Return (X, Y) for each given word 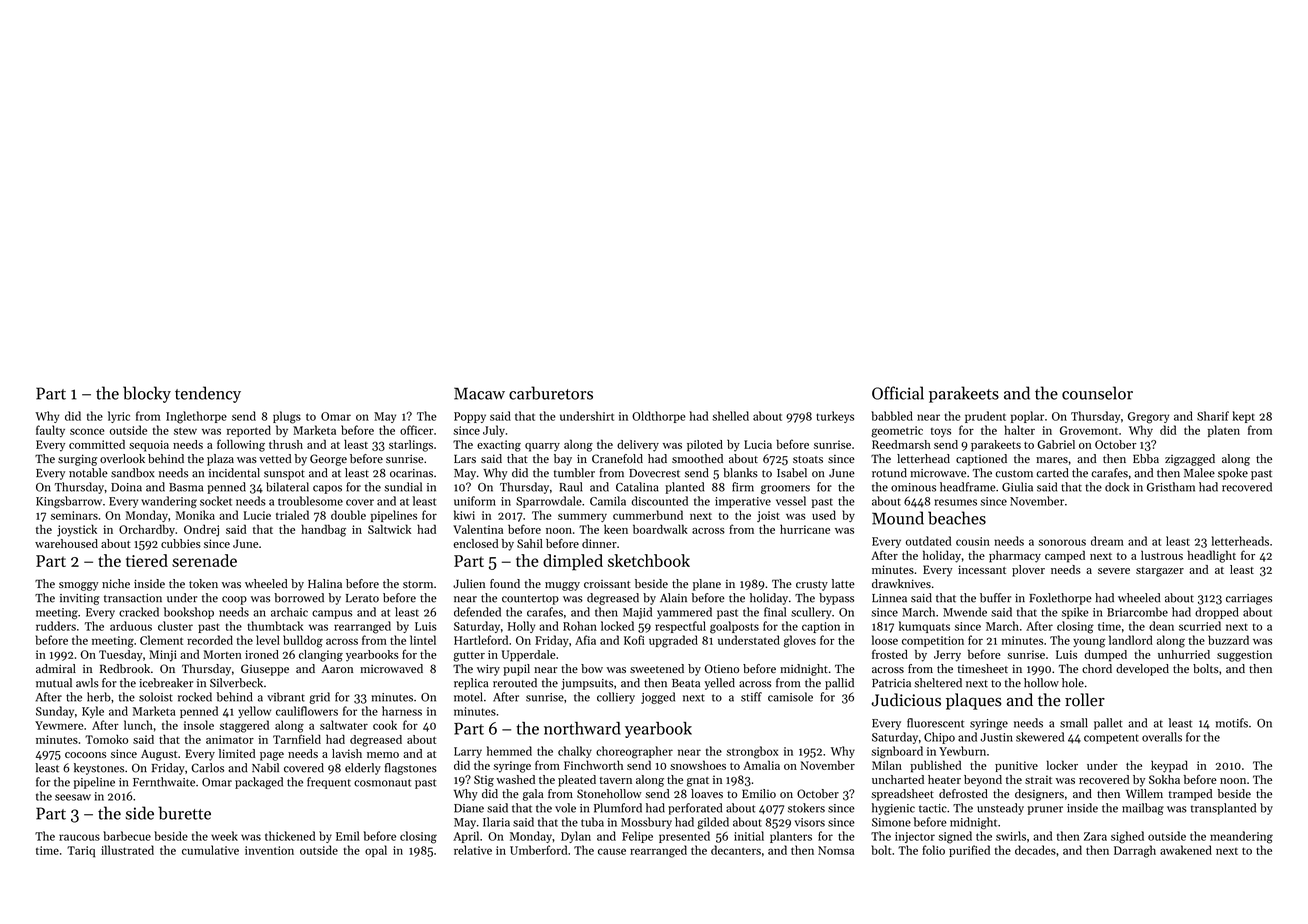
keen (616, 529)
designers (1039, 795)
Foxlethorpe (1060, 599)
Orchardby (147, 530)
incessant (982, 569)
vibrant (286, 697)
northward (582, 728)
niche (116, 584)
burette (184, 813)
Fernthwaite (164, 782)
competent (1111, 739)
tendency (208, 394)
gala (533, 795)
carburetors (551, 393)
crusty (812, 586)
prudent (985, 417)
